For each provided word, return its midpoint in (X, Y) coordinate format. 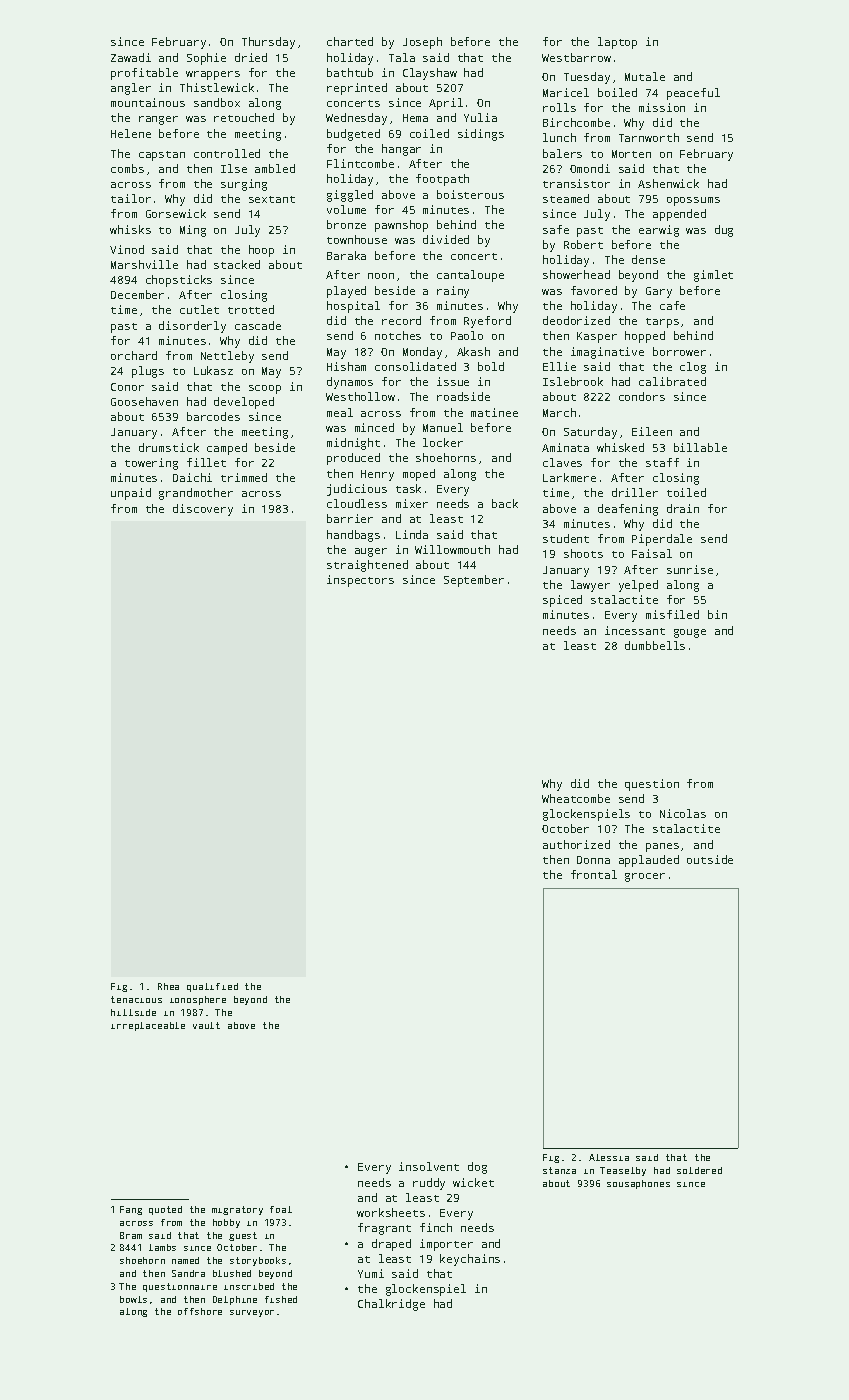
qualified (212, 987)
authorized (576, 844)
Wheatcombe (576, 798)
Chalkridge (391, 1305)
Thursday (268, 43)
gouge (690, 633)
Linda (412, 534)
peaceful (693, 94)
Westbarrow (576, 57)
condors (642, 396)
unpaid (131, 494)
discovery (203, 510)
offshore (200, 1311)
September (474, 581)
